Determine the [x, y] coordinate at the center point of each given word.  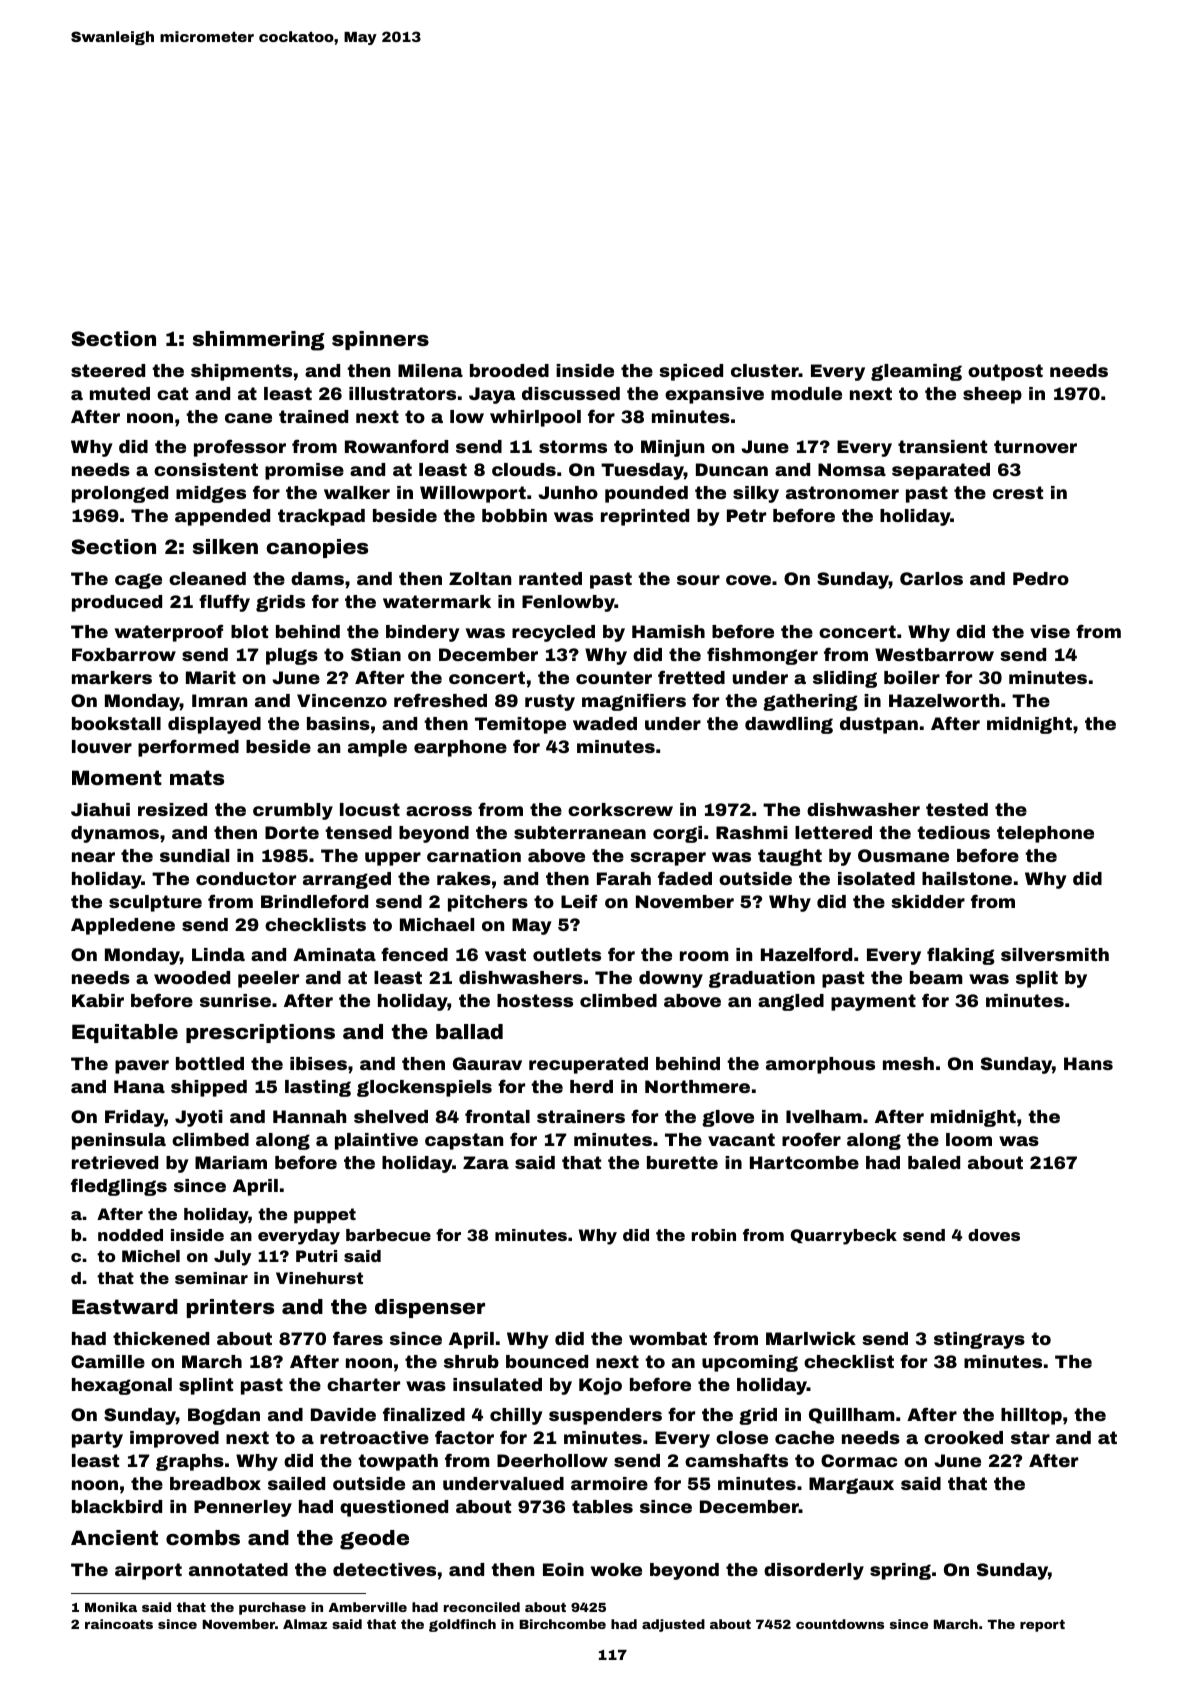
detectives [384, 1569]
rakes [464, 878]
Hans [1088, 1063]
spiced [691, 372]
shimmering [259, 341]
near [93, 857]
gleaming [916, 372]
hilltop [1031, 1416]
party [97, 1439]
